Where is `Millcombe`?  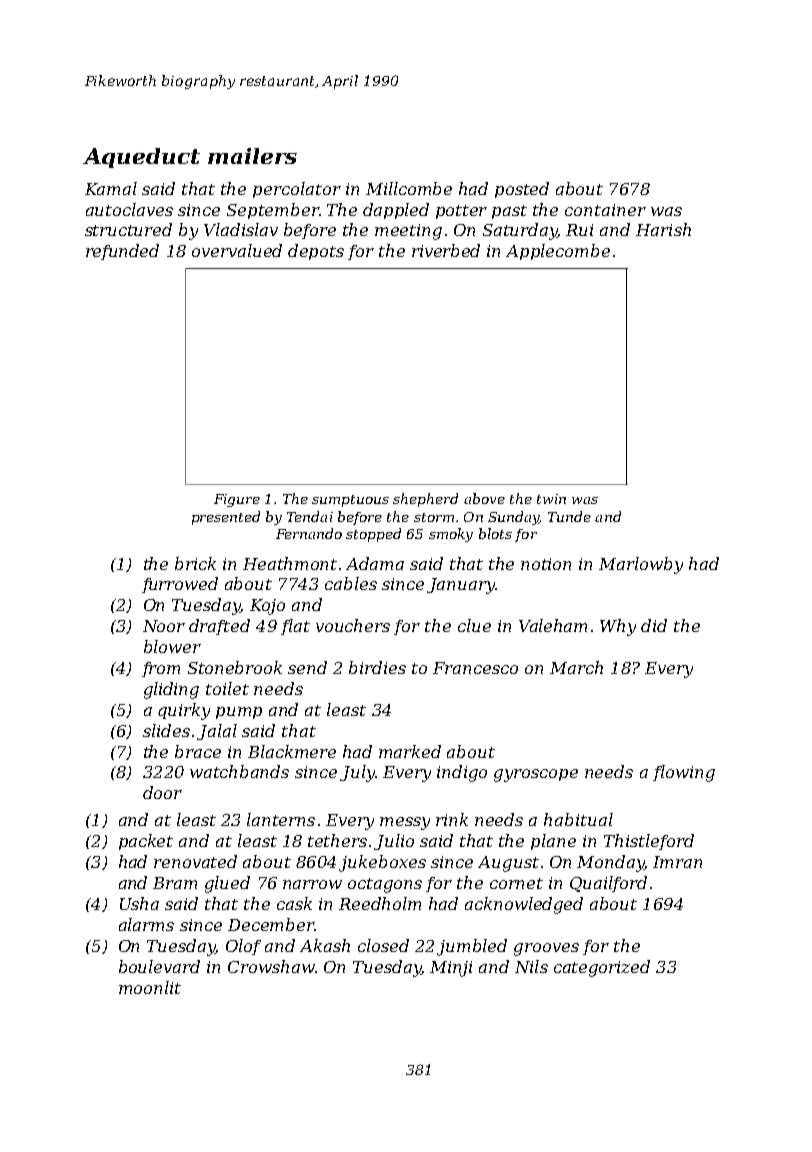
Millcombe is located at coordinates (409, 188).
